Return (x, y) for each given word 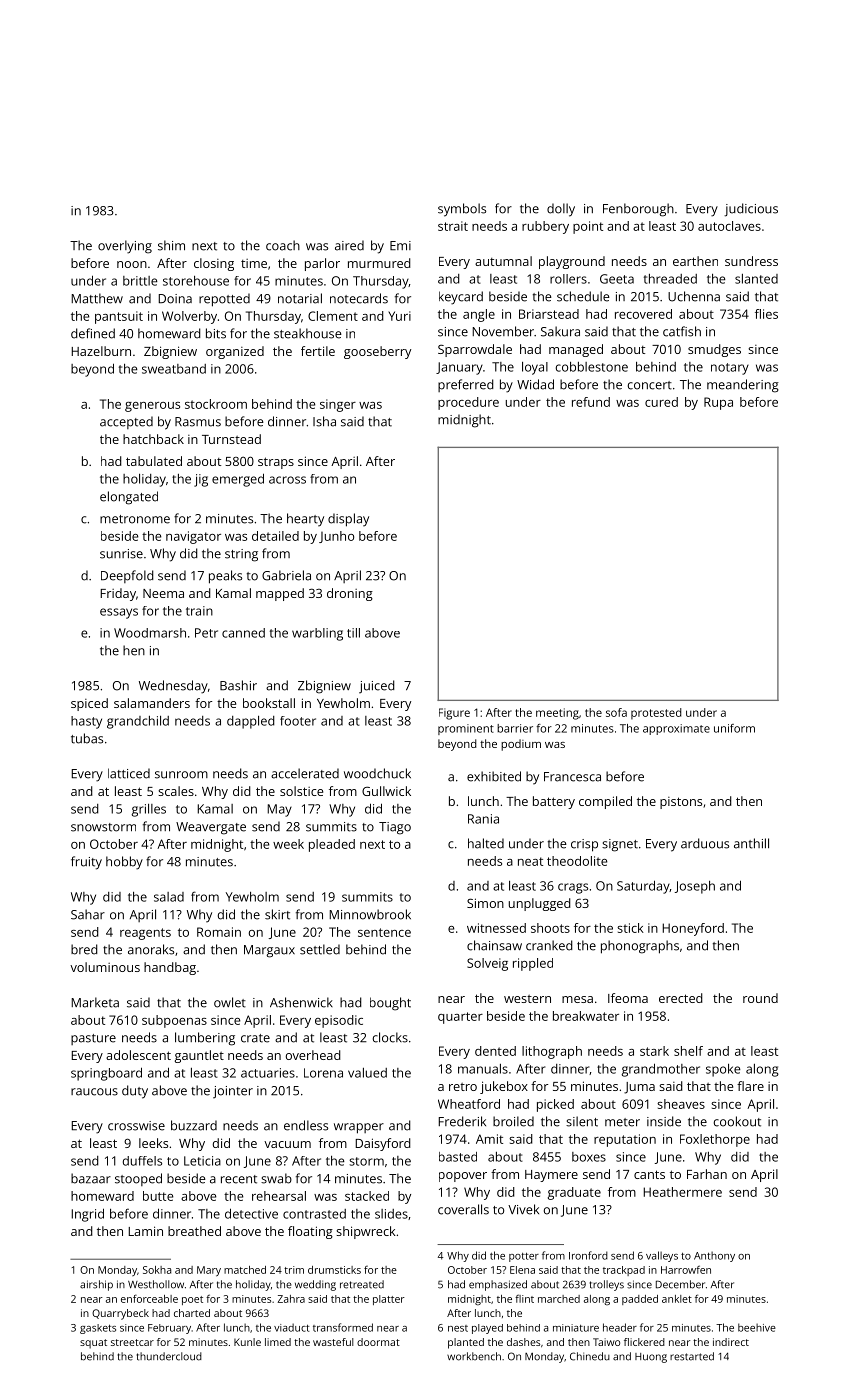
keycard (461, 298)
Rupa (718, 403)
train (199, 611)
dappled (251, 722)
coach (283, 245)
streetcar (132, 1342)
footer (298, 721)
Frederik (462, 1121)
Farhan (707, 1174)
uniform (734, 728)
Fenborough (638, 210)
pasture (93, 1039)
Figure (454, 714)
